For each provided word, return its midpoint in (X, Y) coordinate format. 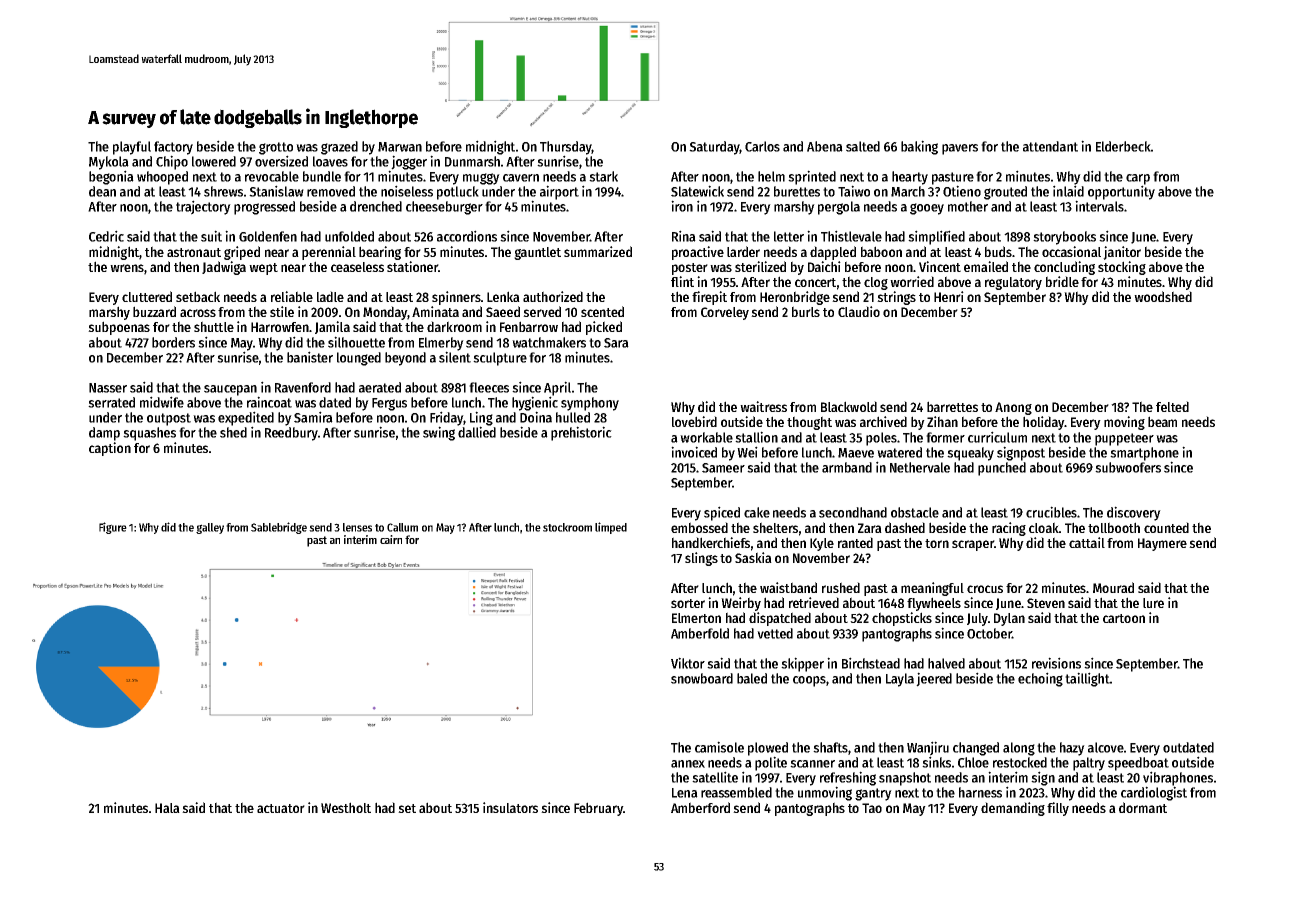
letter (789, 236)
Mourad (1113, 587)
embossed (699, 527)
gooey (927, 209)
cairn (391, 539)
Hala (167, 808)
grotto (276, 148)
